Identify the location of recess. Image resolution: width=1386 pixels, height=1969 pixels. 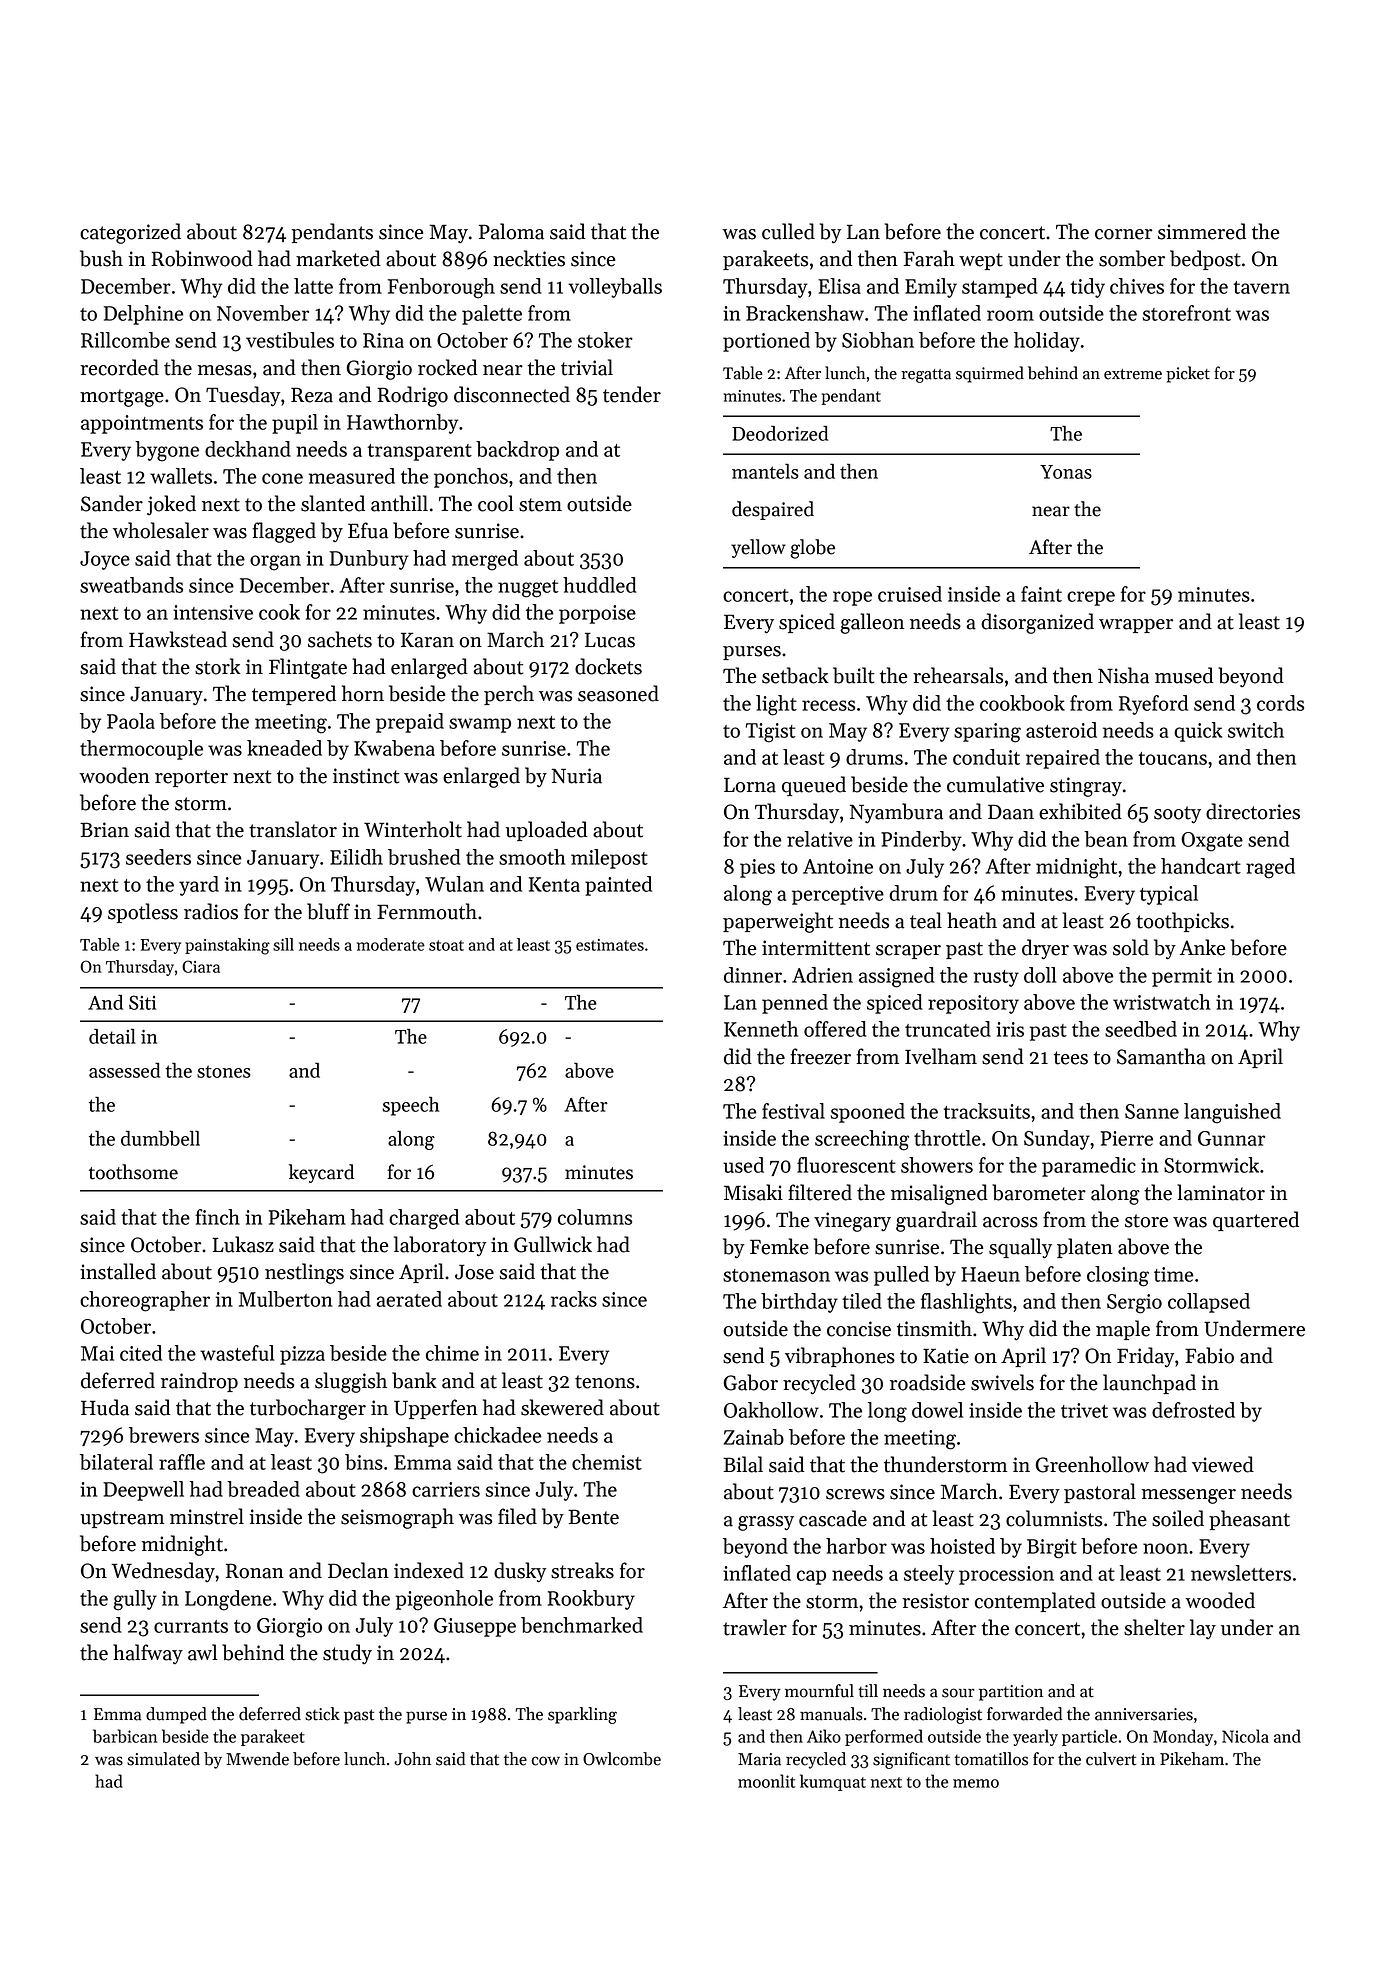
(828, 705).
